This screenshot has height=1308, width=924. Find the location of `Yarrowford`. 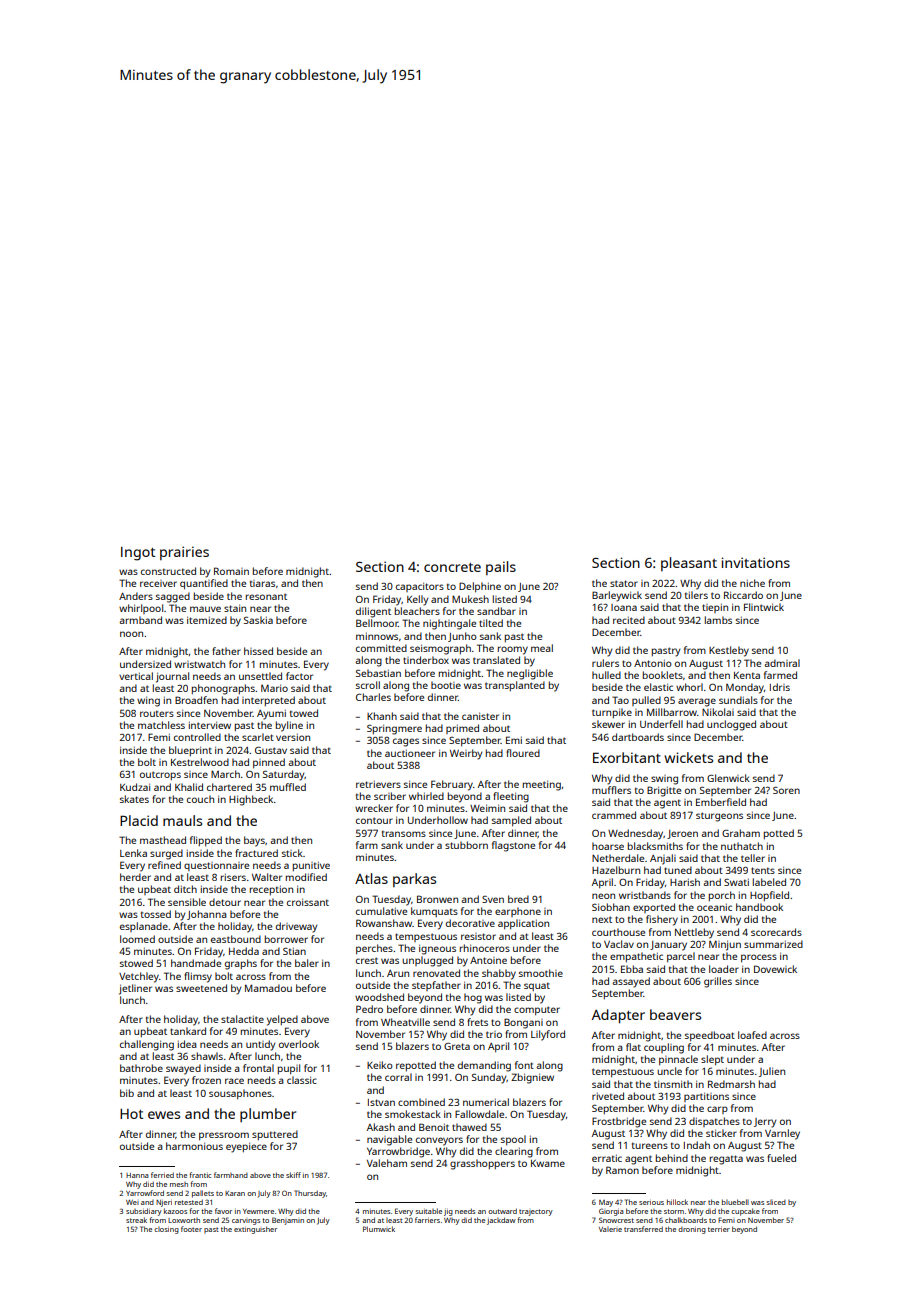

Yarrowford is located at coordinates (145, 1193).
